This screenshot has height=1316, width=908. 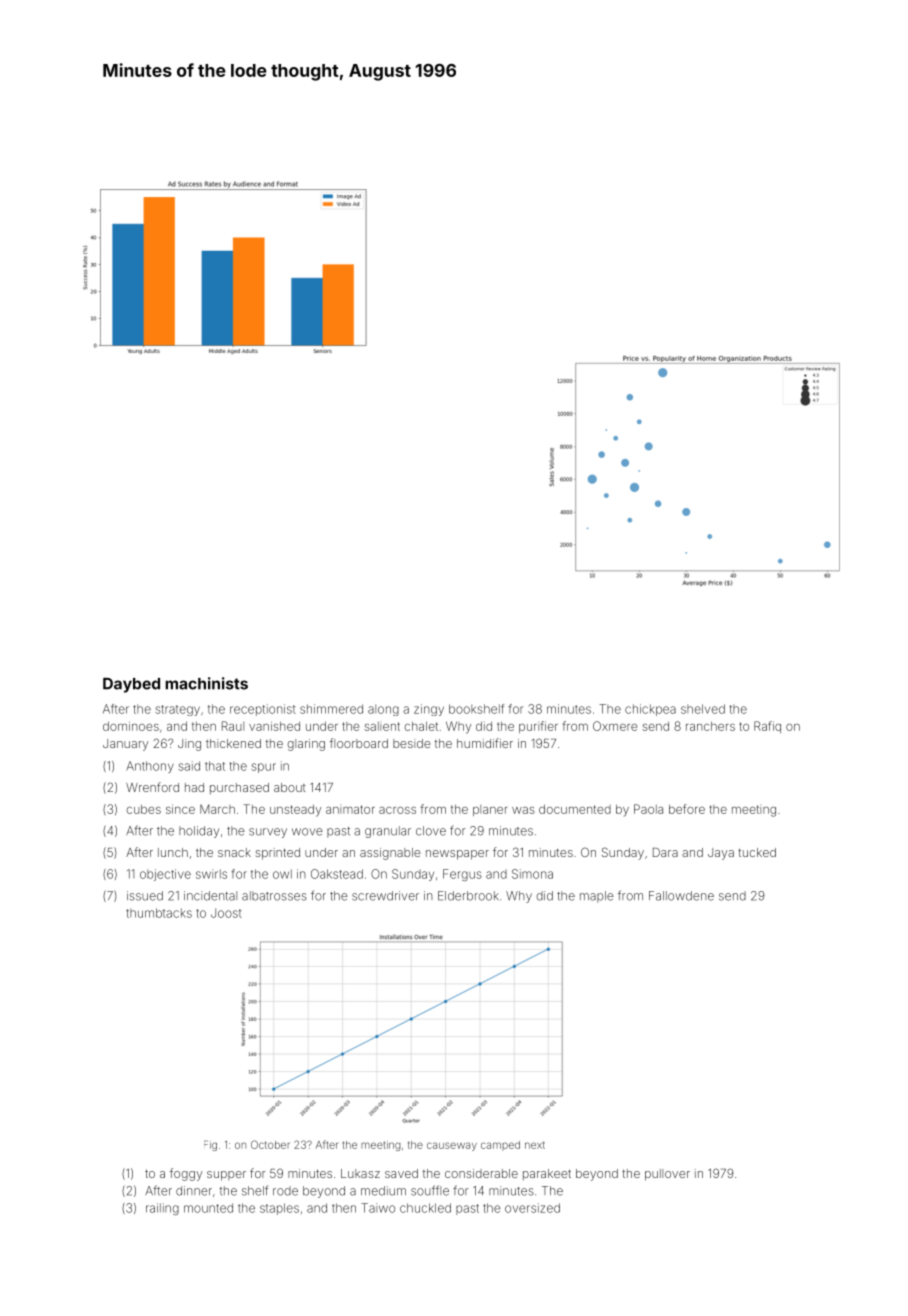 What do you see at coordinates (226, 913) in the screenshot?
I see `Joost` at bounding box center [226, 913].
